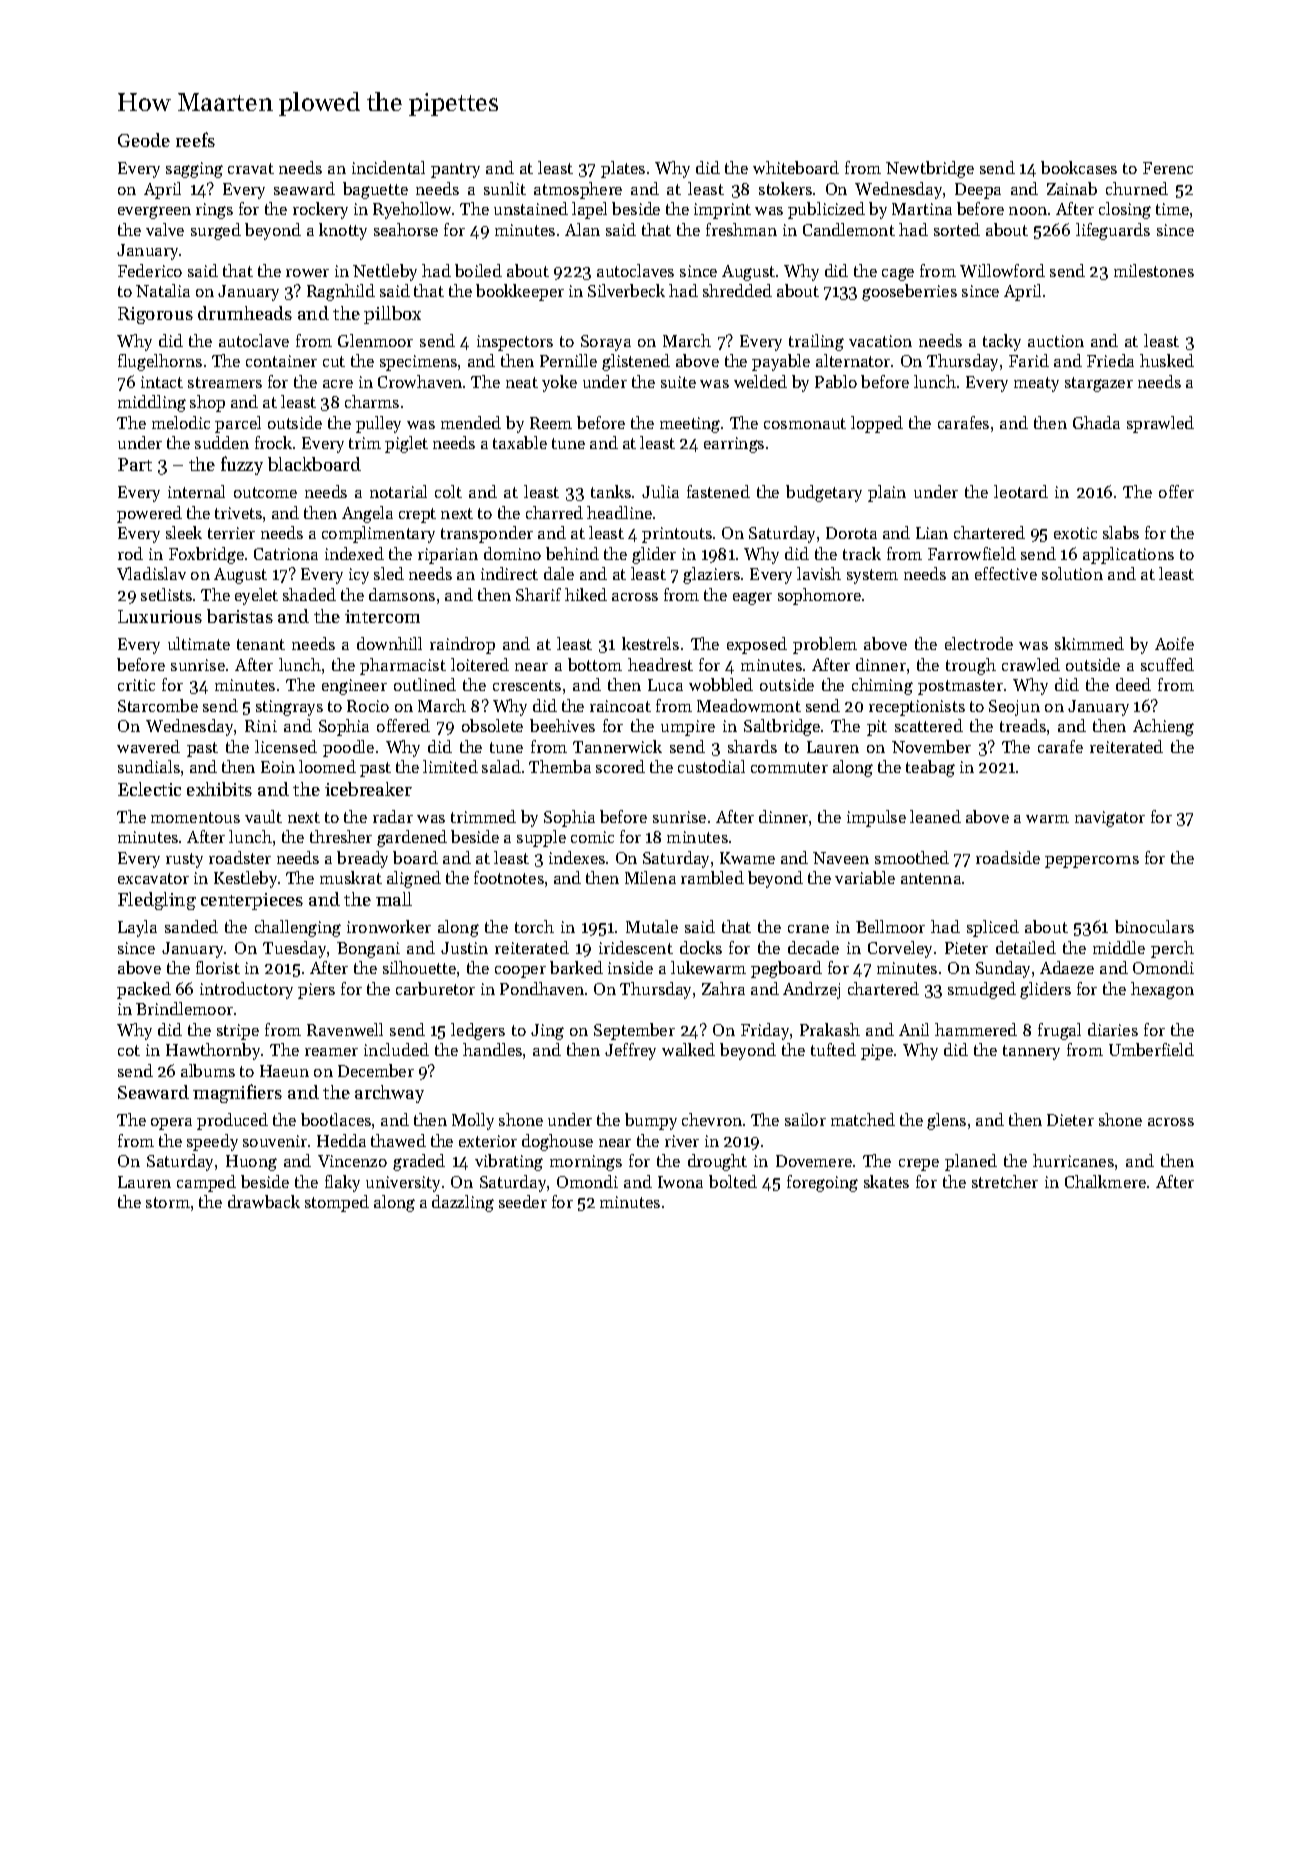 The width and height of the screenshot is (1312, 1855). Describe the element at coordinates (214, 1051) in the screenshot. I see `Hawthornby` at that location.
